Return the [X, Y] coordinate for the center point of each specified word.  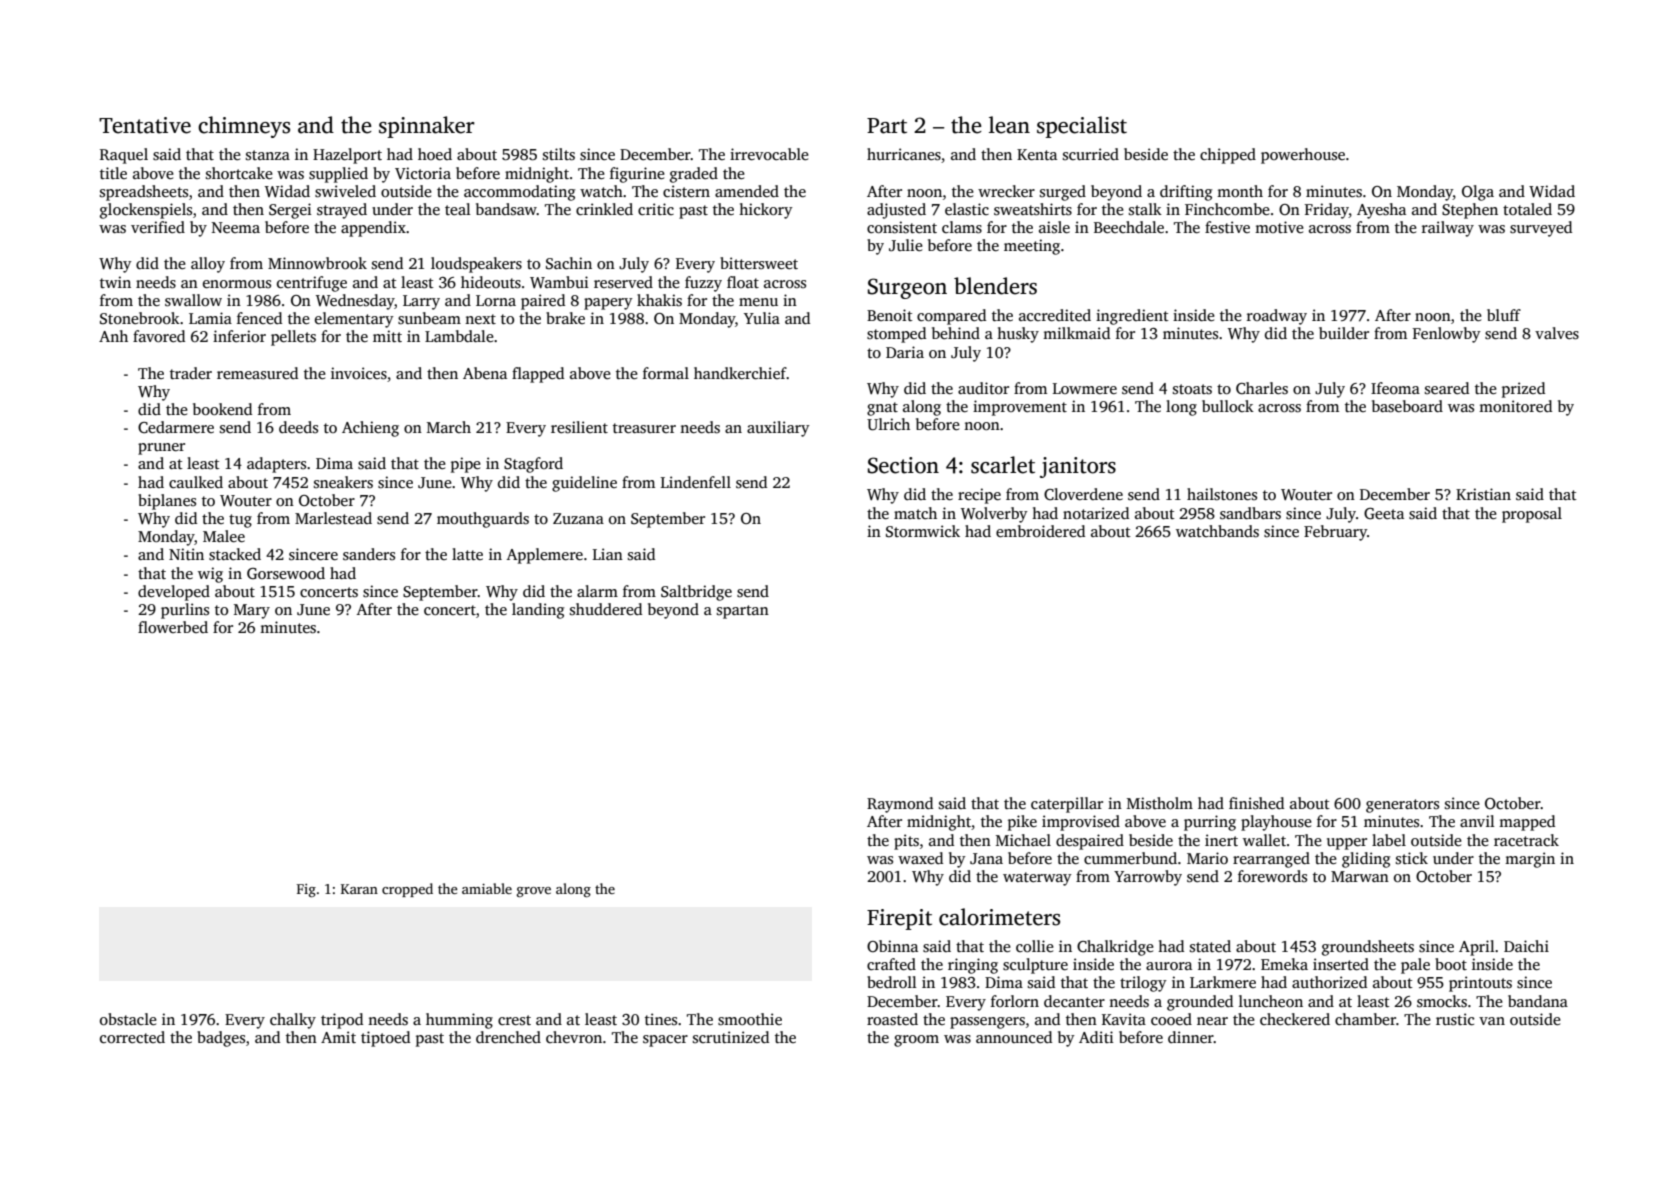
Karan [359, 889]
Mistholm [1160, 803]
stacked [235, 554]
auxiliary [778, 429]
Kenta [1037, 154]
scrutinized [731, 1037]
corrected [132, 1037]
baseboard [1407, 406]
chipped [1228, 156]
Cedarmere [176, 427]
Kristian [1483, 494]
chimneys [244, 127]
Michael [1023, 840]
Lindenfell [696, 482]
